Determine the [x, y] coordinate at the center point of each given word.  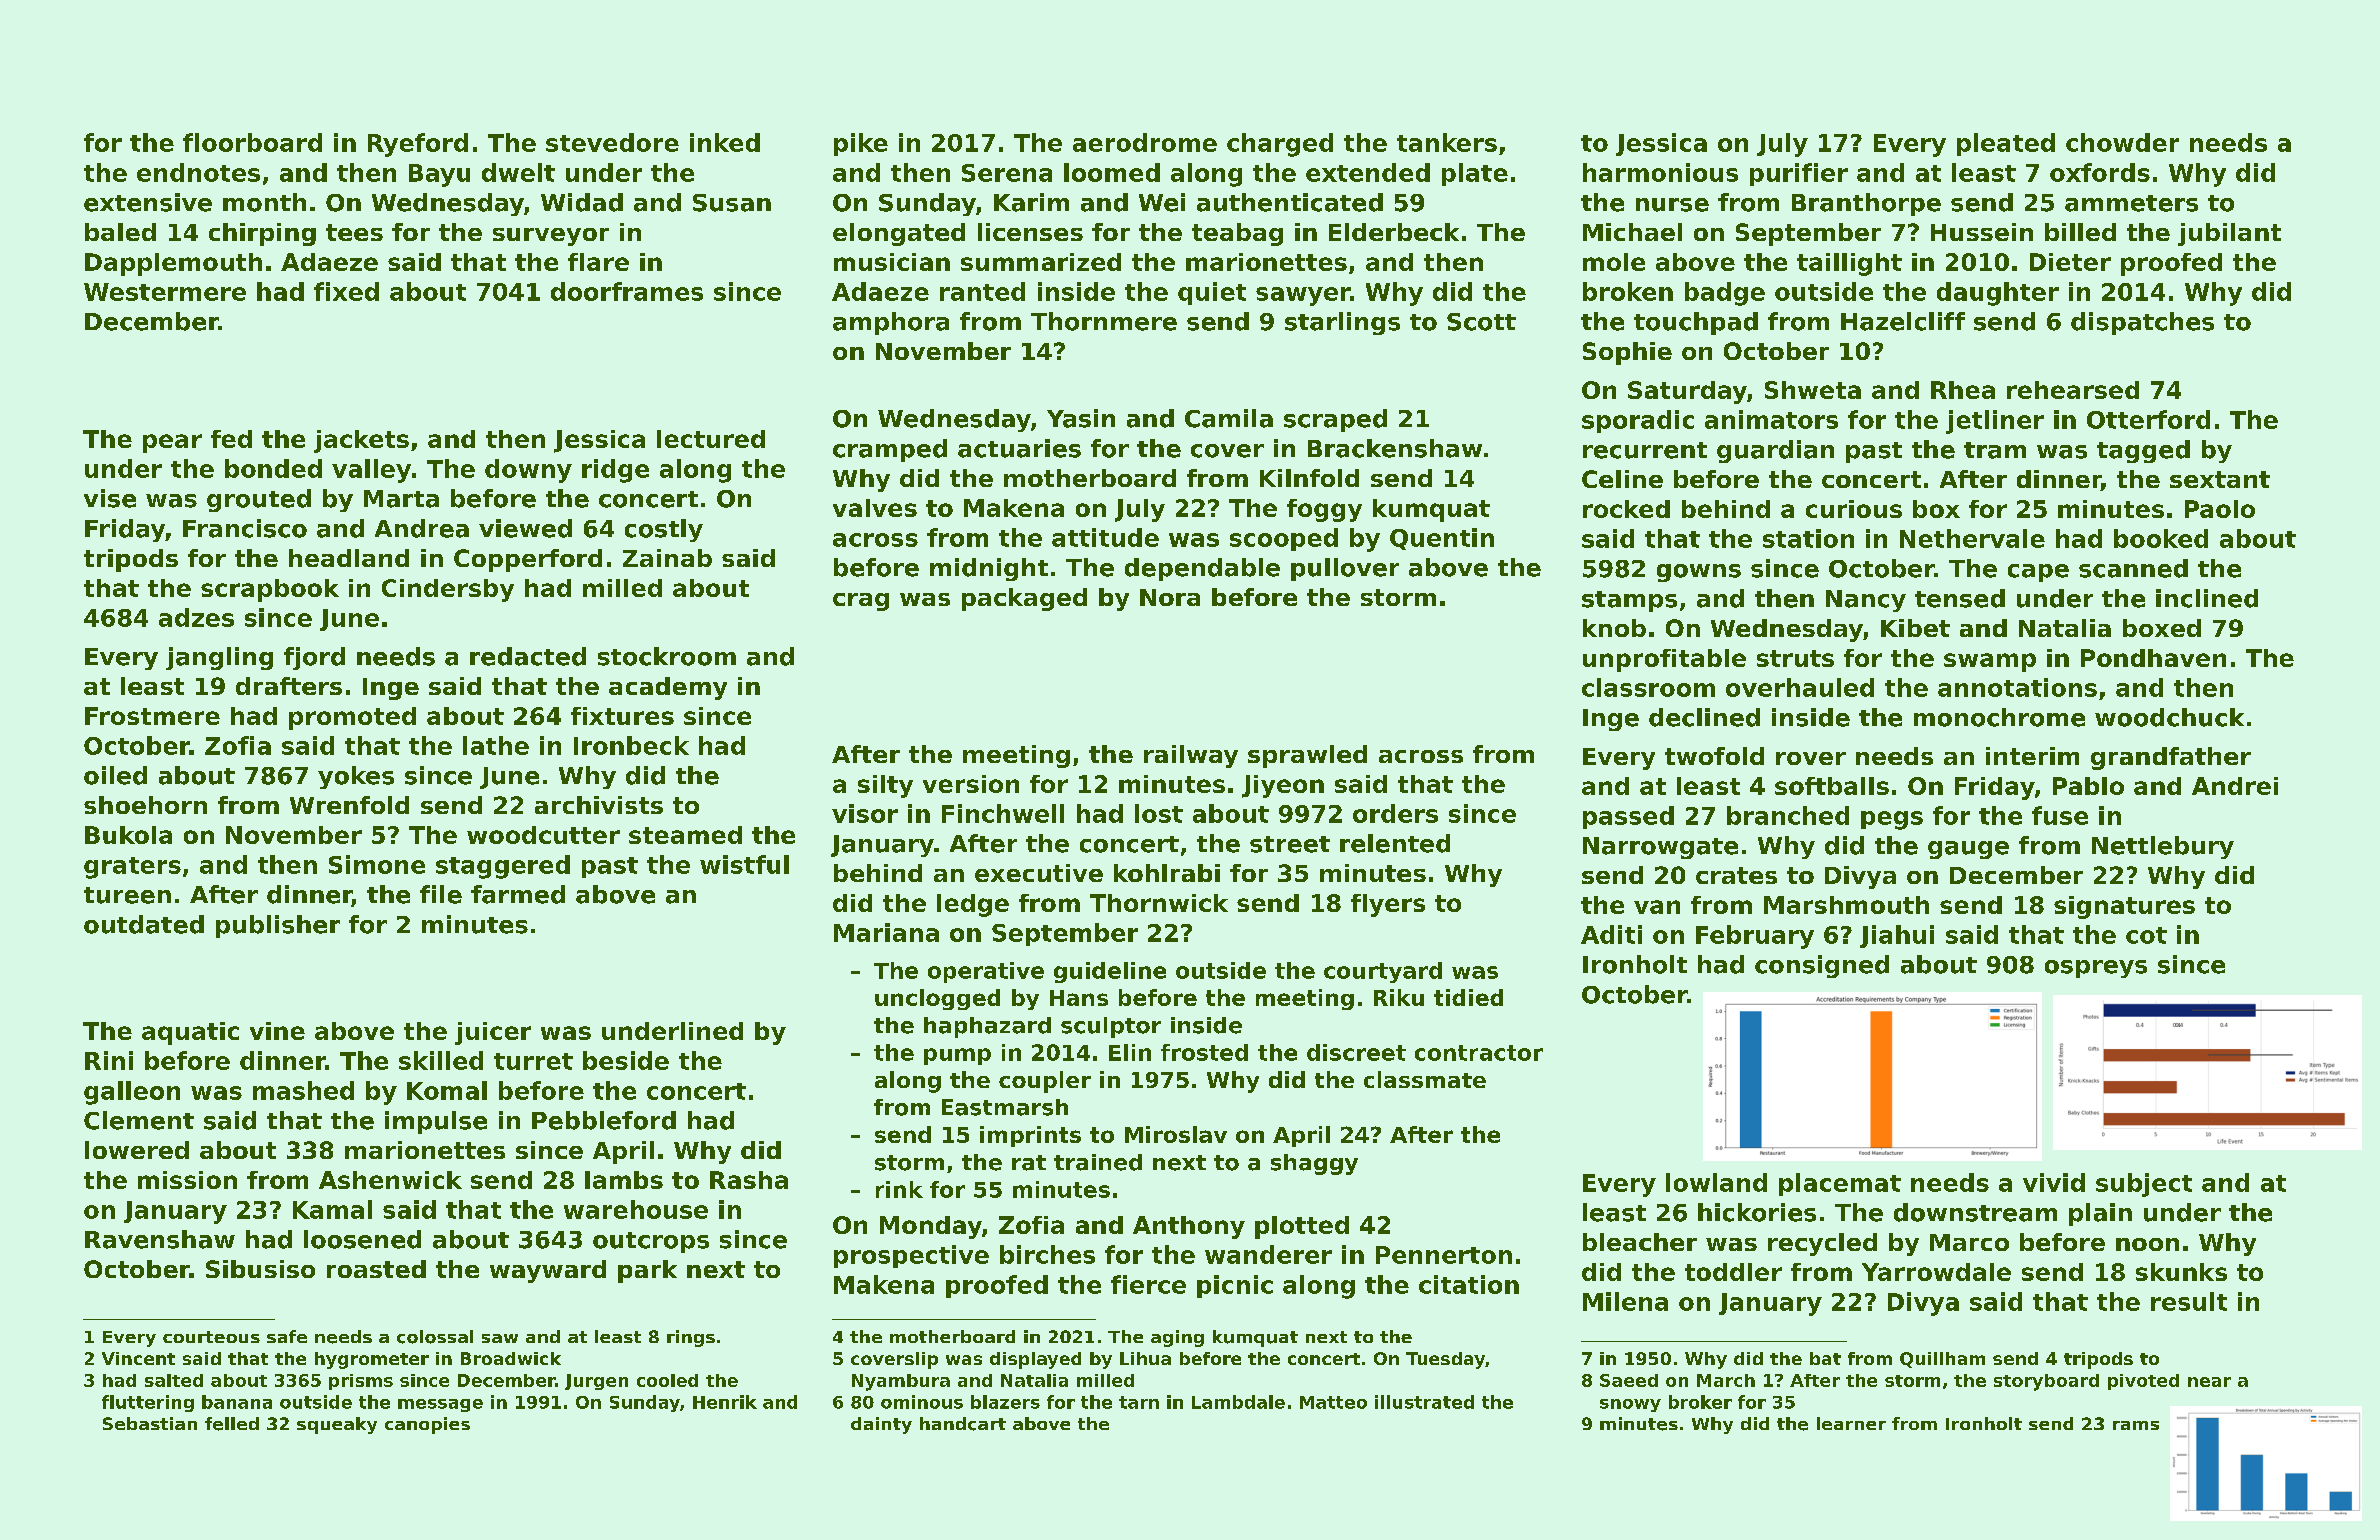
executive [1039, 873]
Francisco [245, 528]
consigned [1822, 966]
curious [1854, 509]
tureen [127, 895]
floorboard [252, 142]
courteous [211, 1337]
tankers [1447, 142]
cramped [890, 450]
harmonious [1660, 172]
